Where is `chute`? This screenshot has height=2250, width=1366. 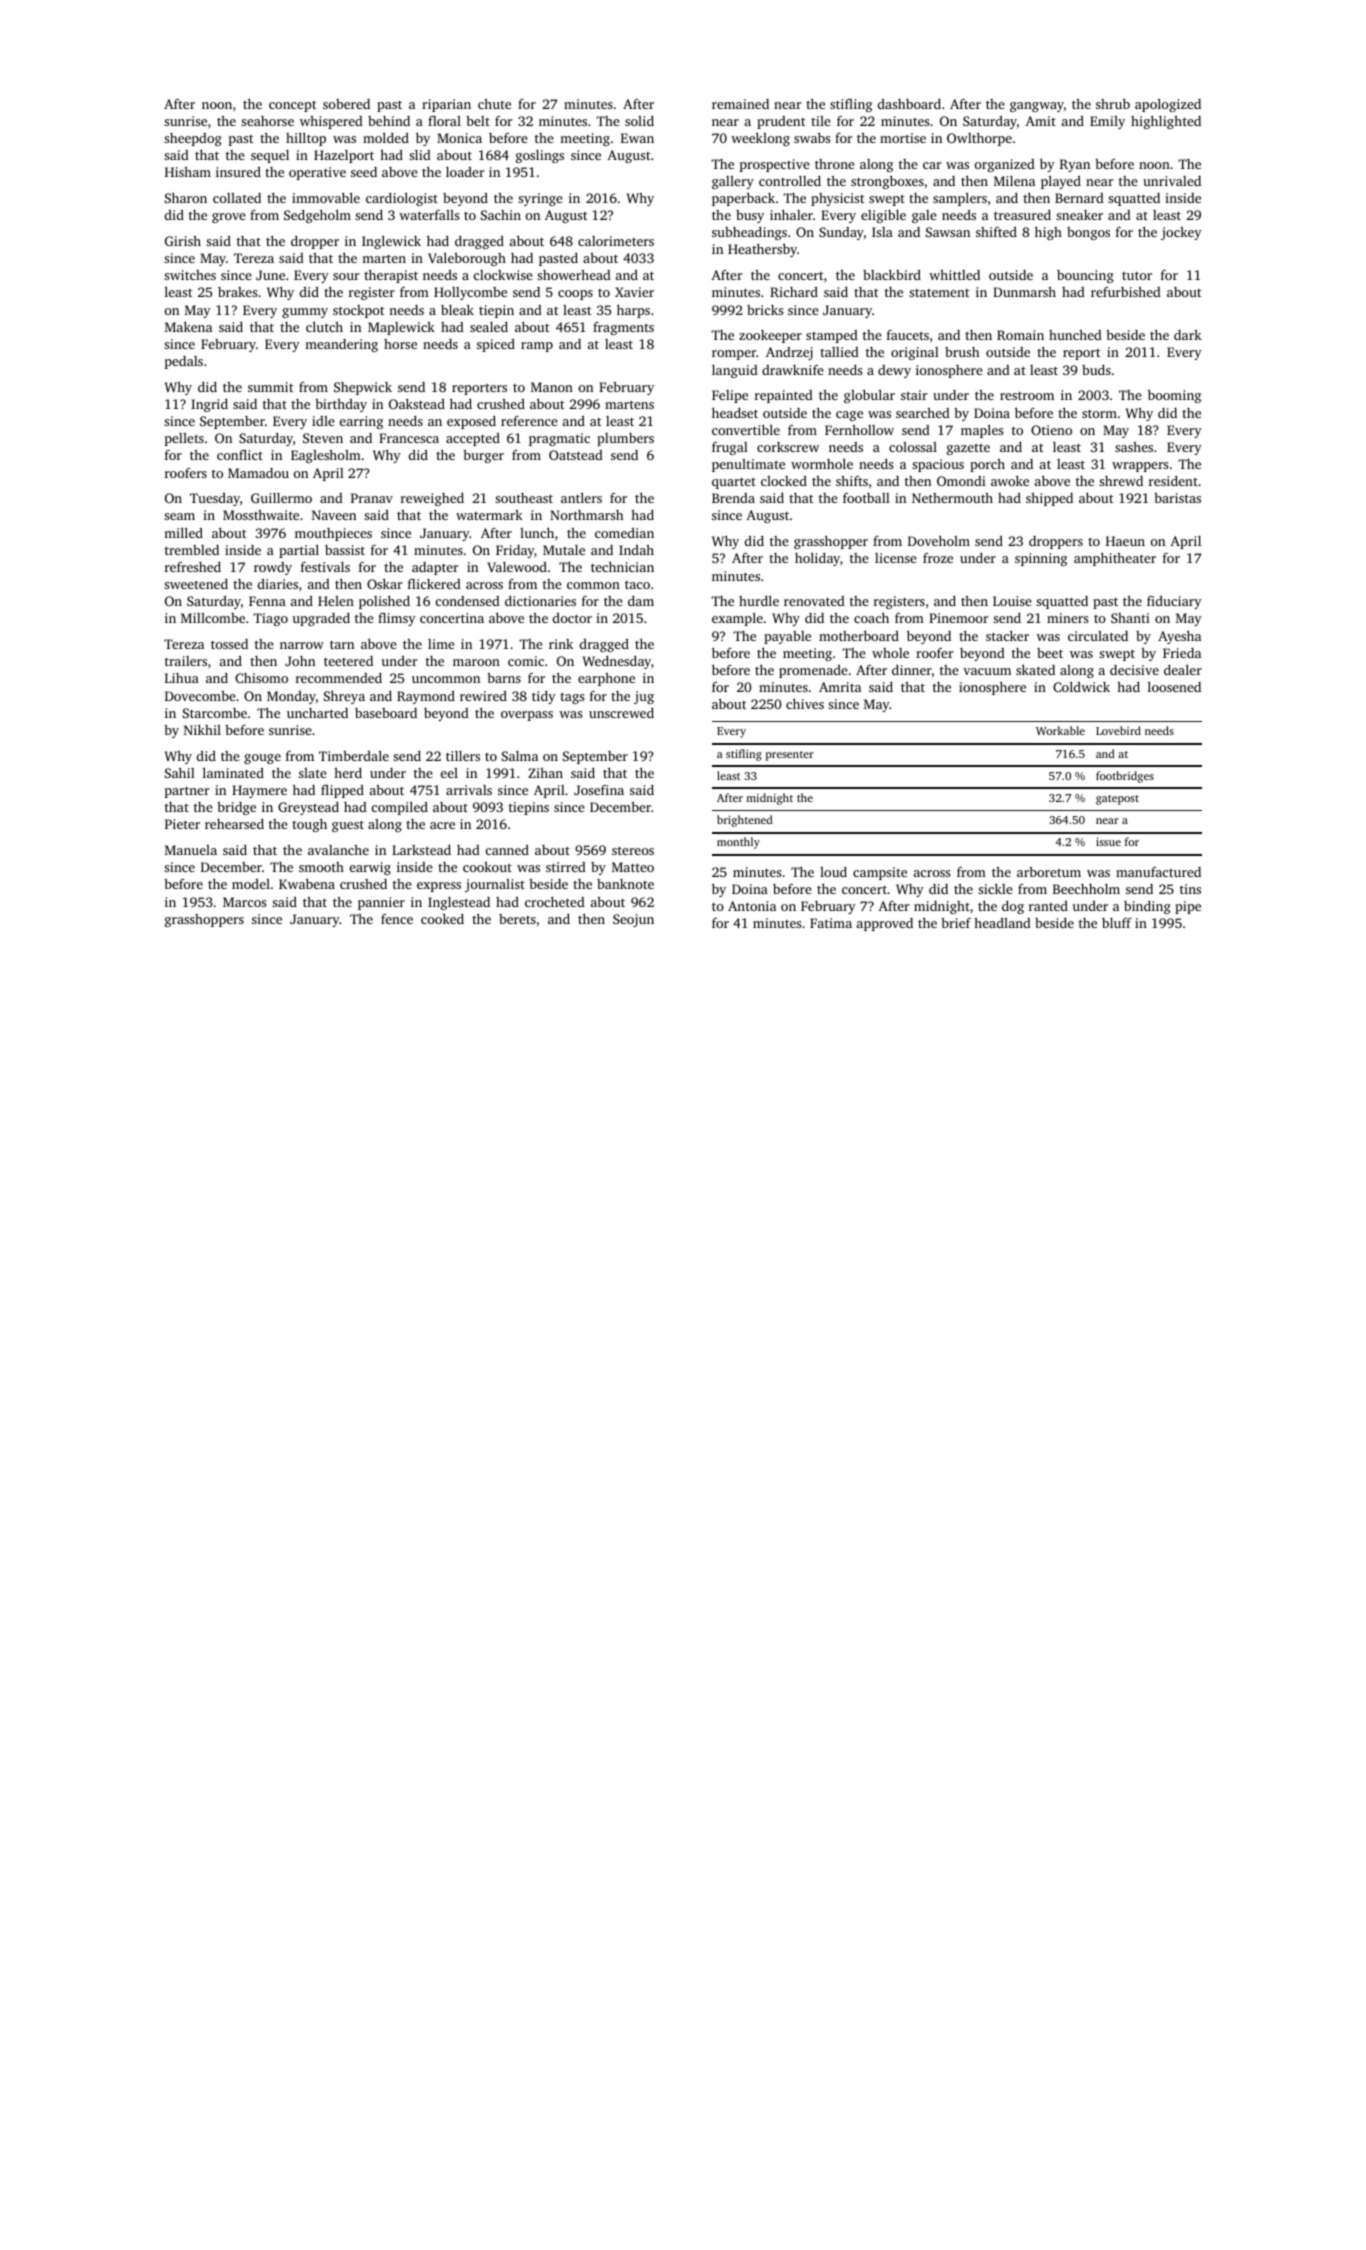
chute is located at coordinates (494, 104).
